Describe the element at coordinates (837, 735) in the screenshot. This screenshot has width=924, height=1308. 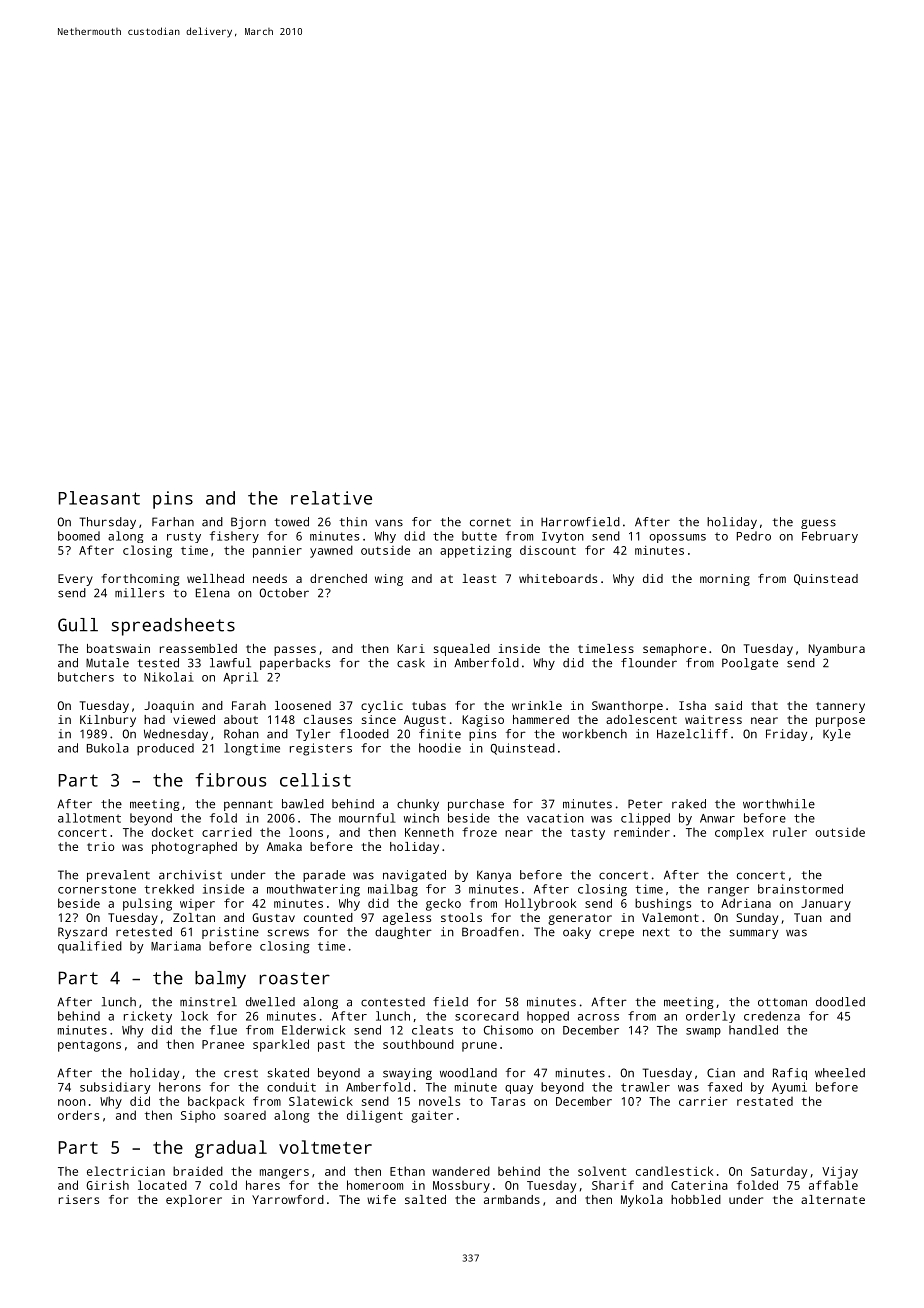
I see `Kyle` at that location.
